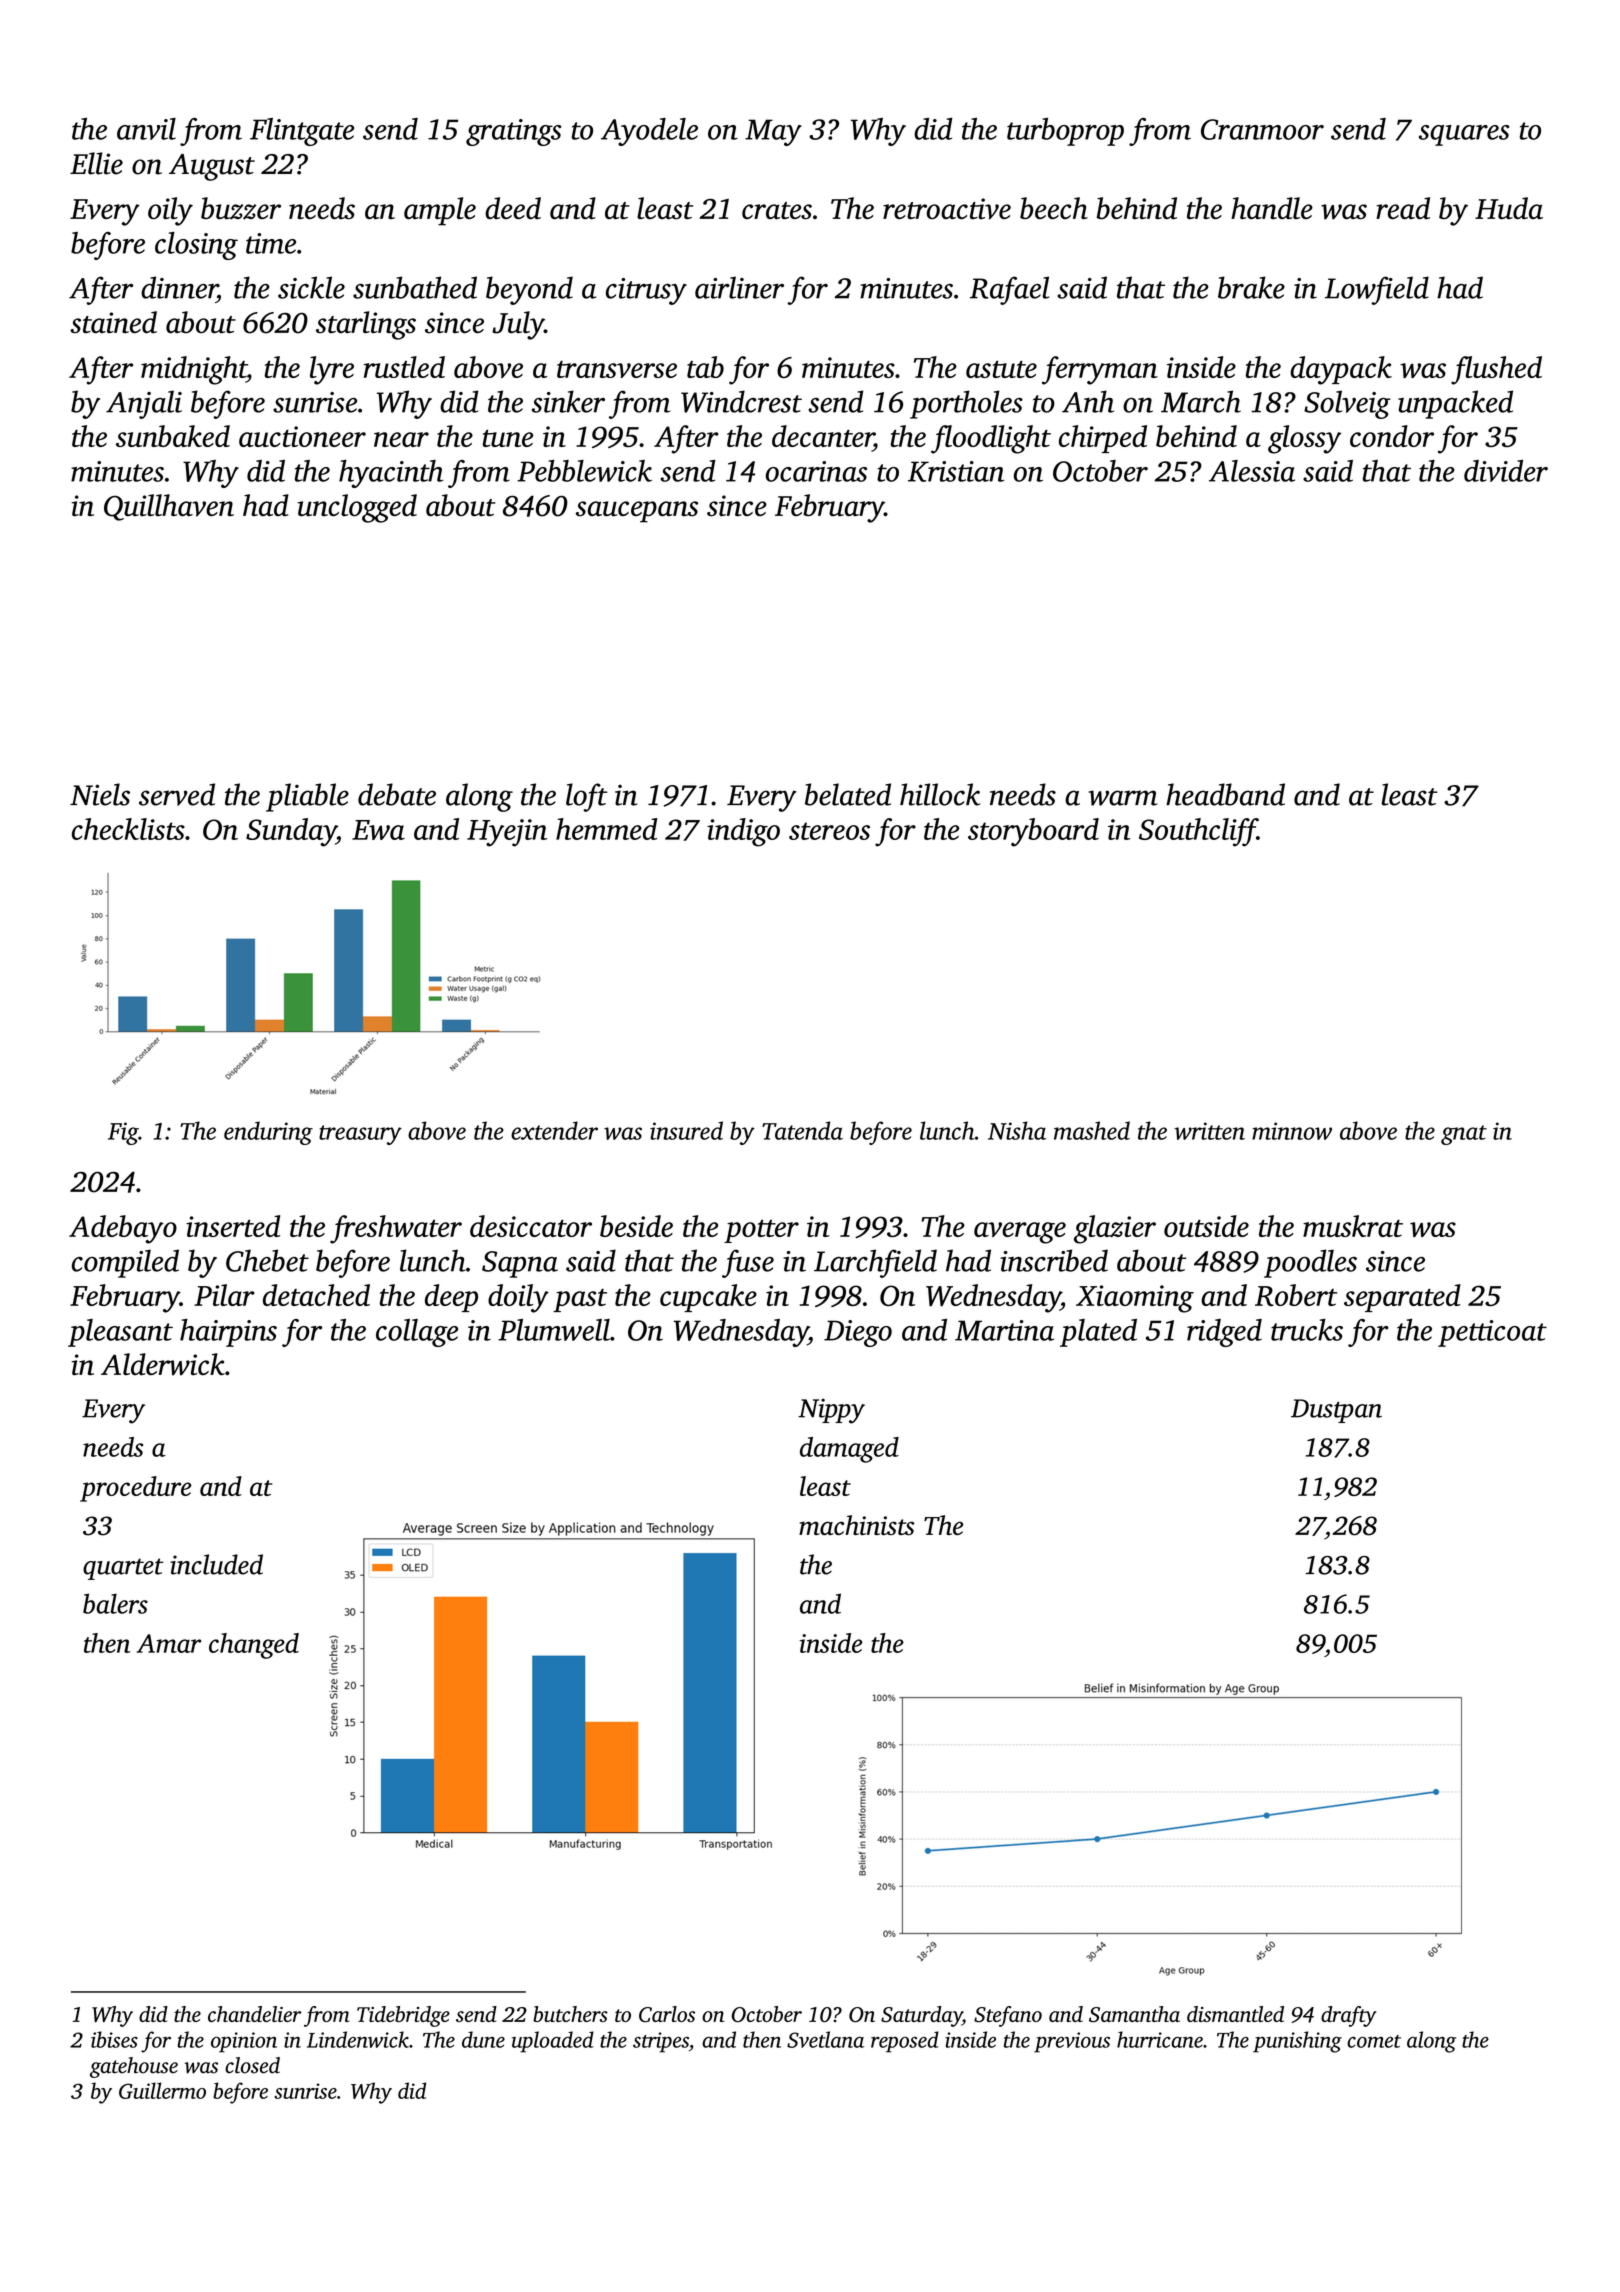 This page has width=1620, height=2292. What do you see at coordinates (1455, 404) in the page?
I see `unpacked` at bounding box center [1455, 404].
